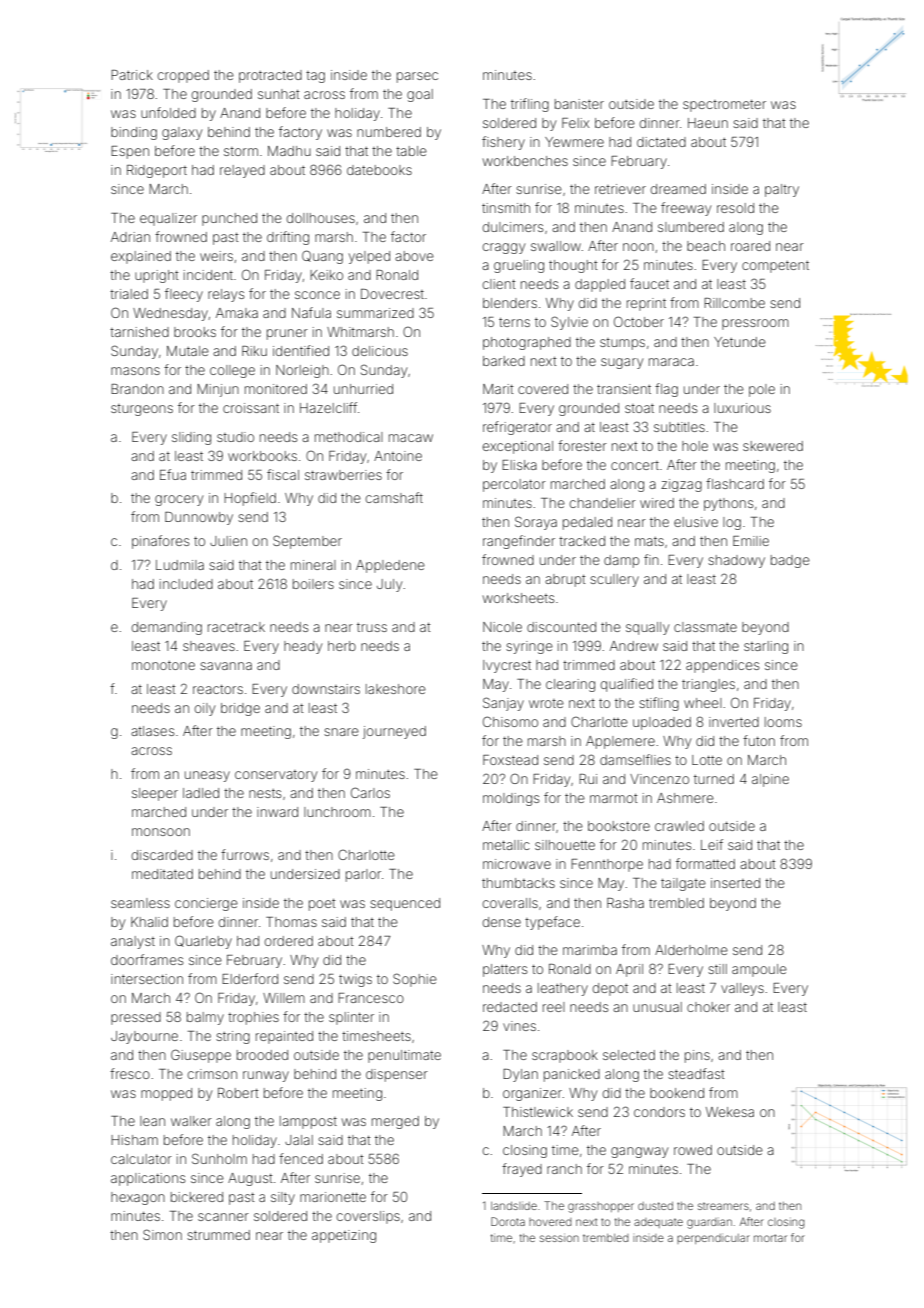 Image resolution: width=924 pixels, height=1308 pixels. Describe the element at coordinates (634, 646) in the document. I see `Andrew` at that location.
